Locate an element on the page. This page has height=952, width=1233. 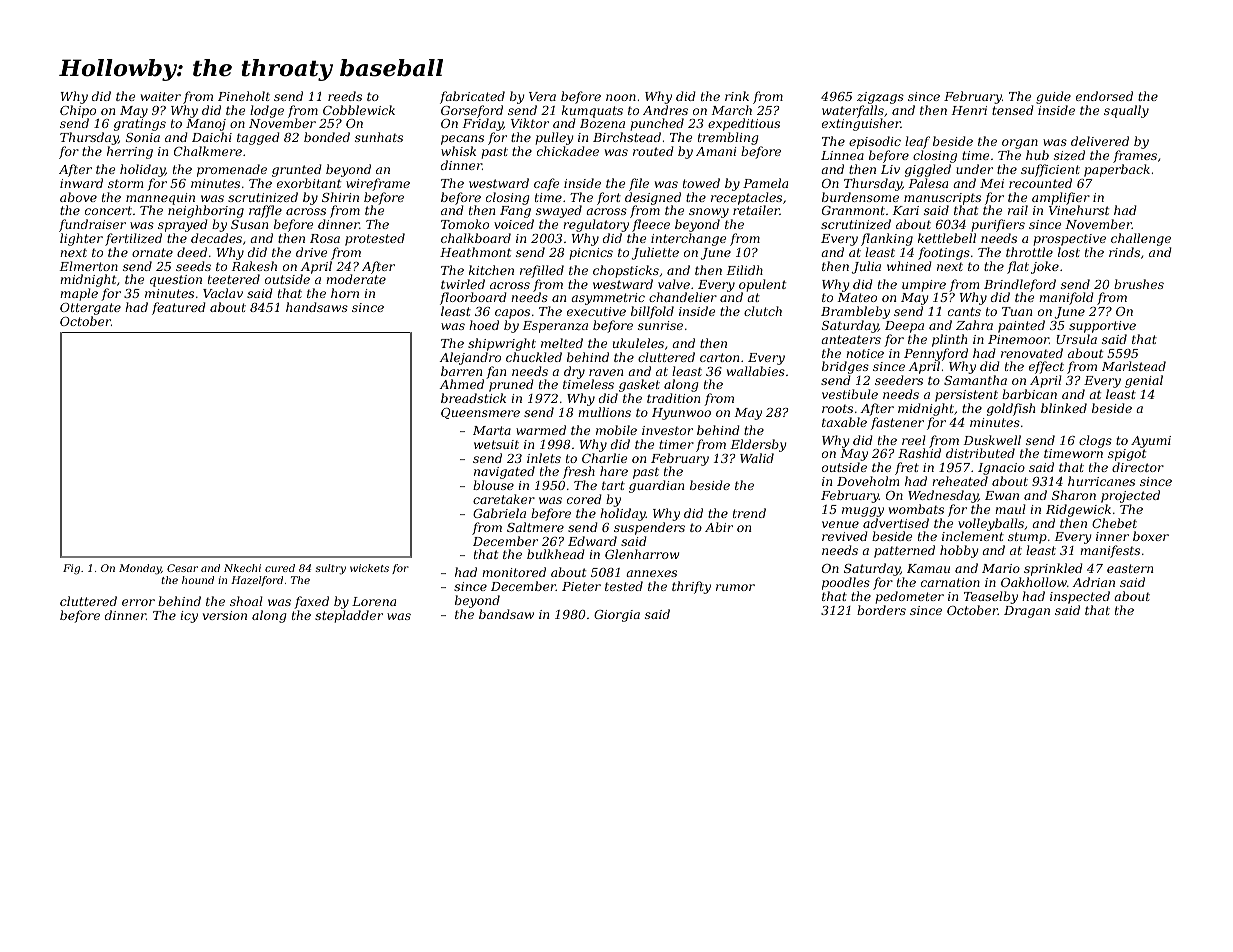
Alejandro is located at coordinates (470, 358).
